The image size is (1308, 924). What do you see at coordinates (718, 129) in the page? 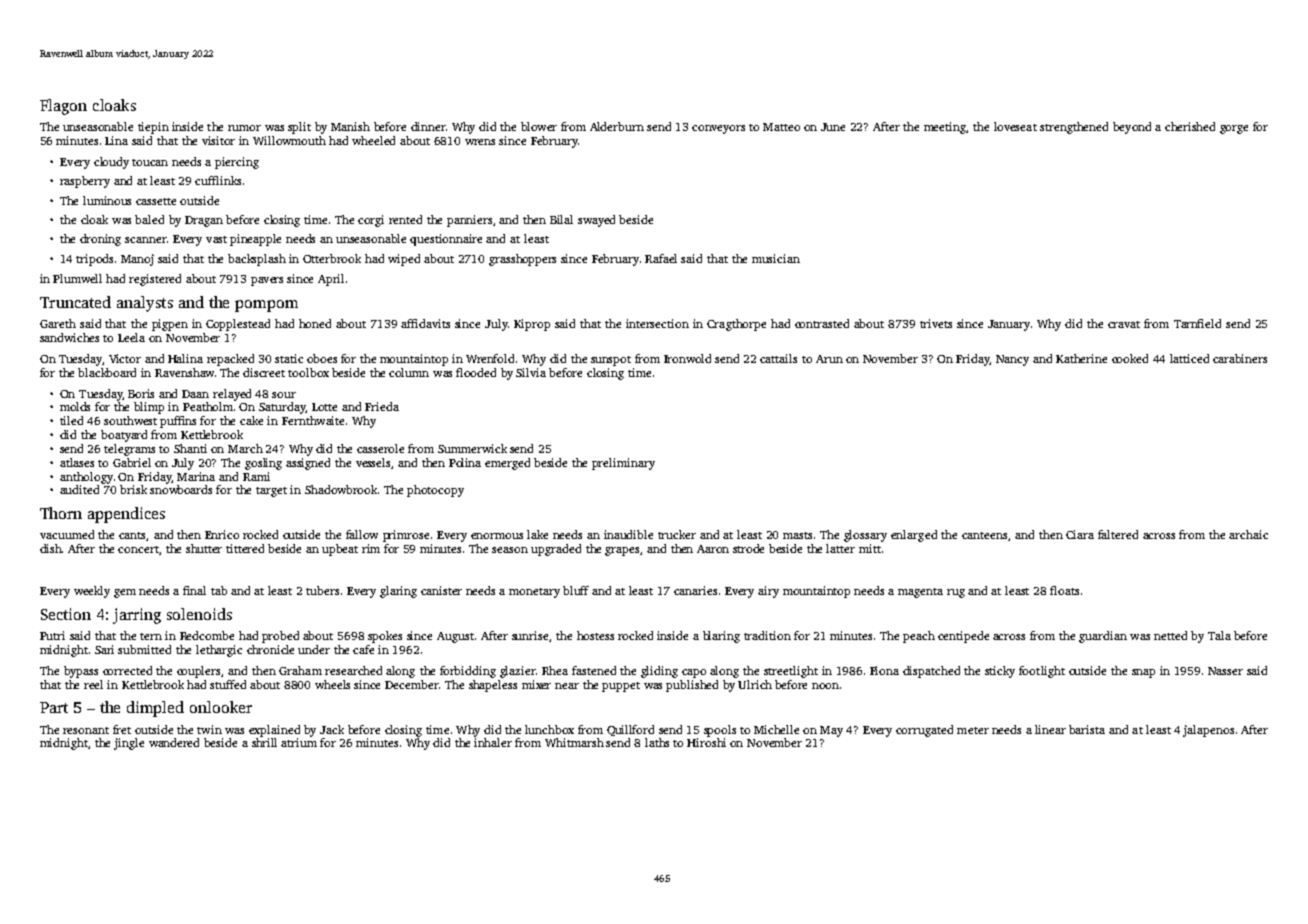
I see `conveyors` at bounding box center [718, 129].
